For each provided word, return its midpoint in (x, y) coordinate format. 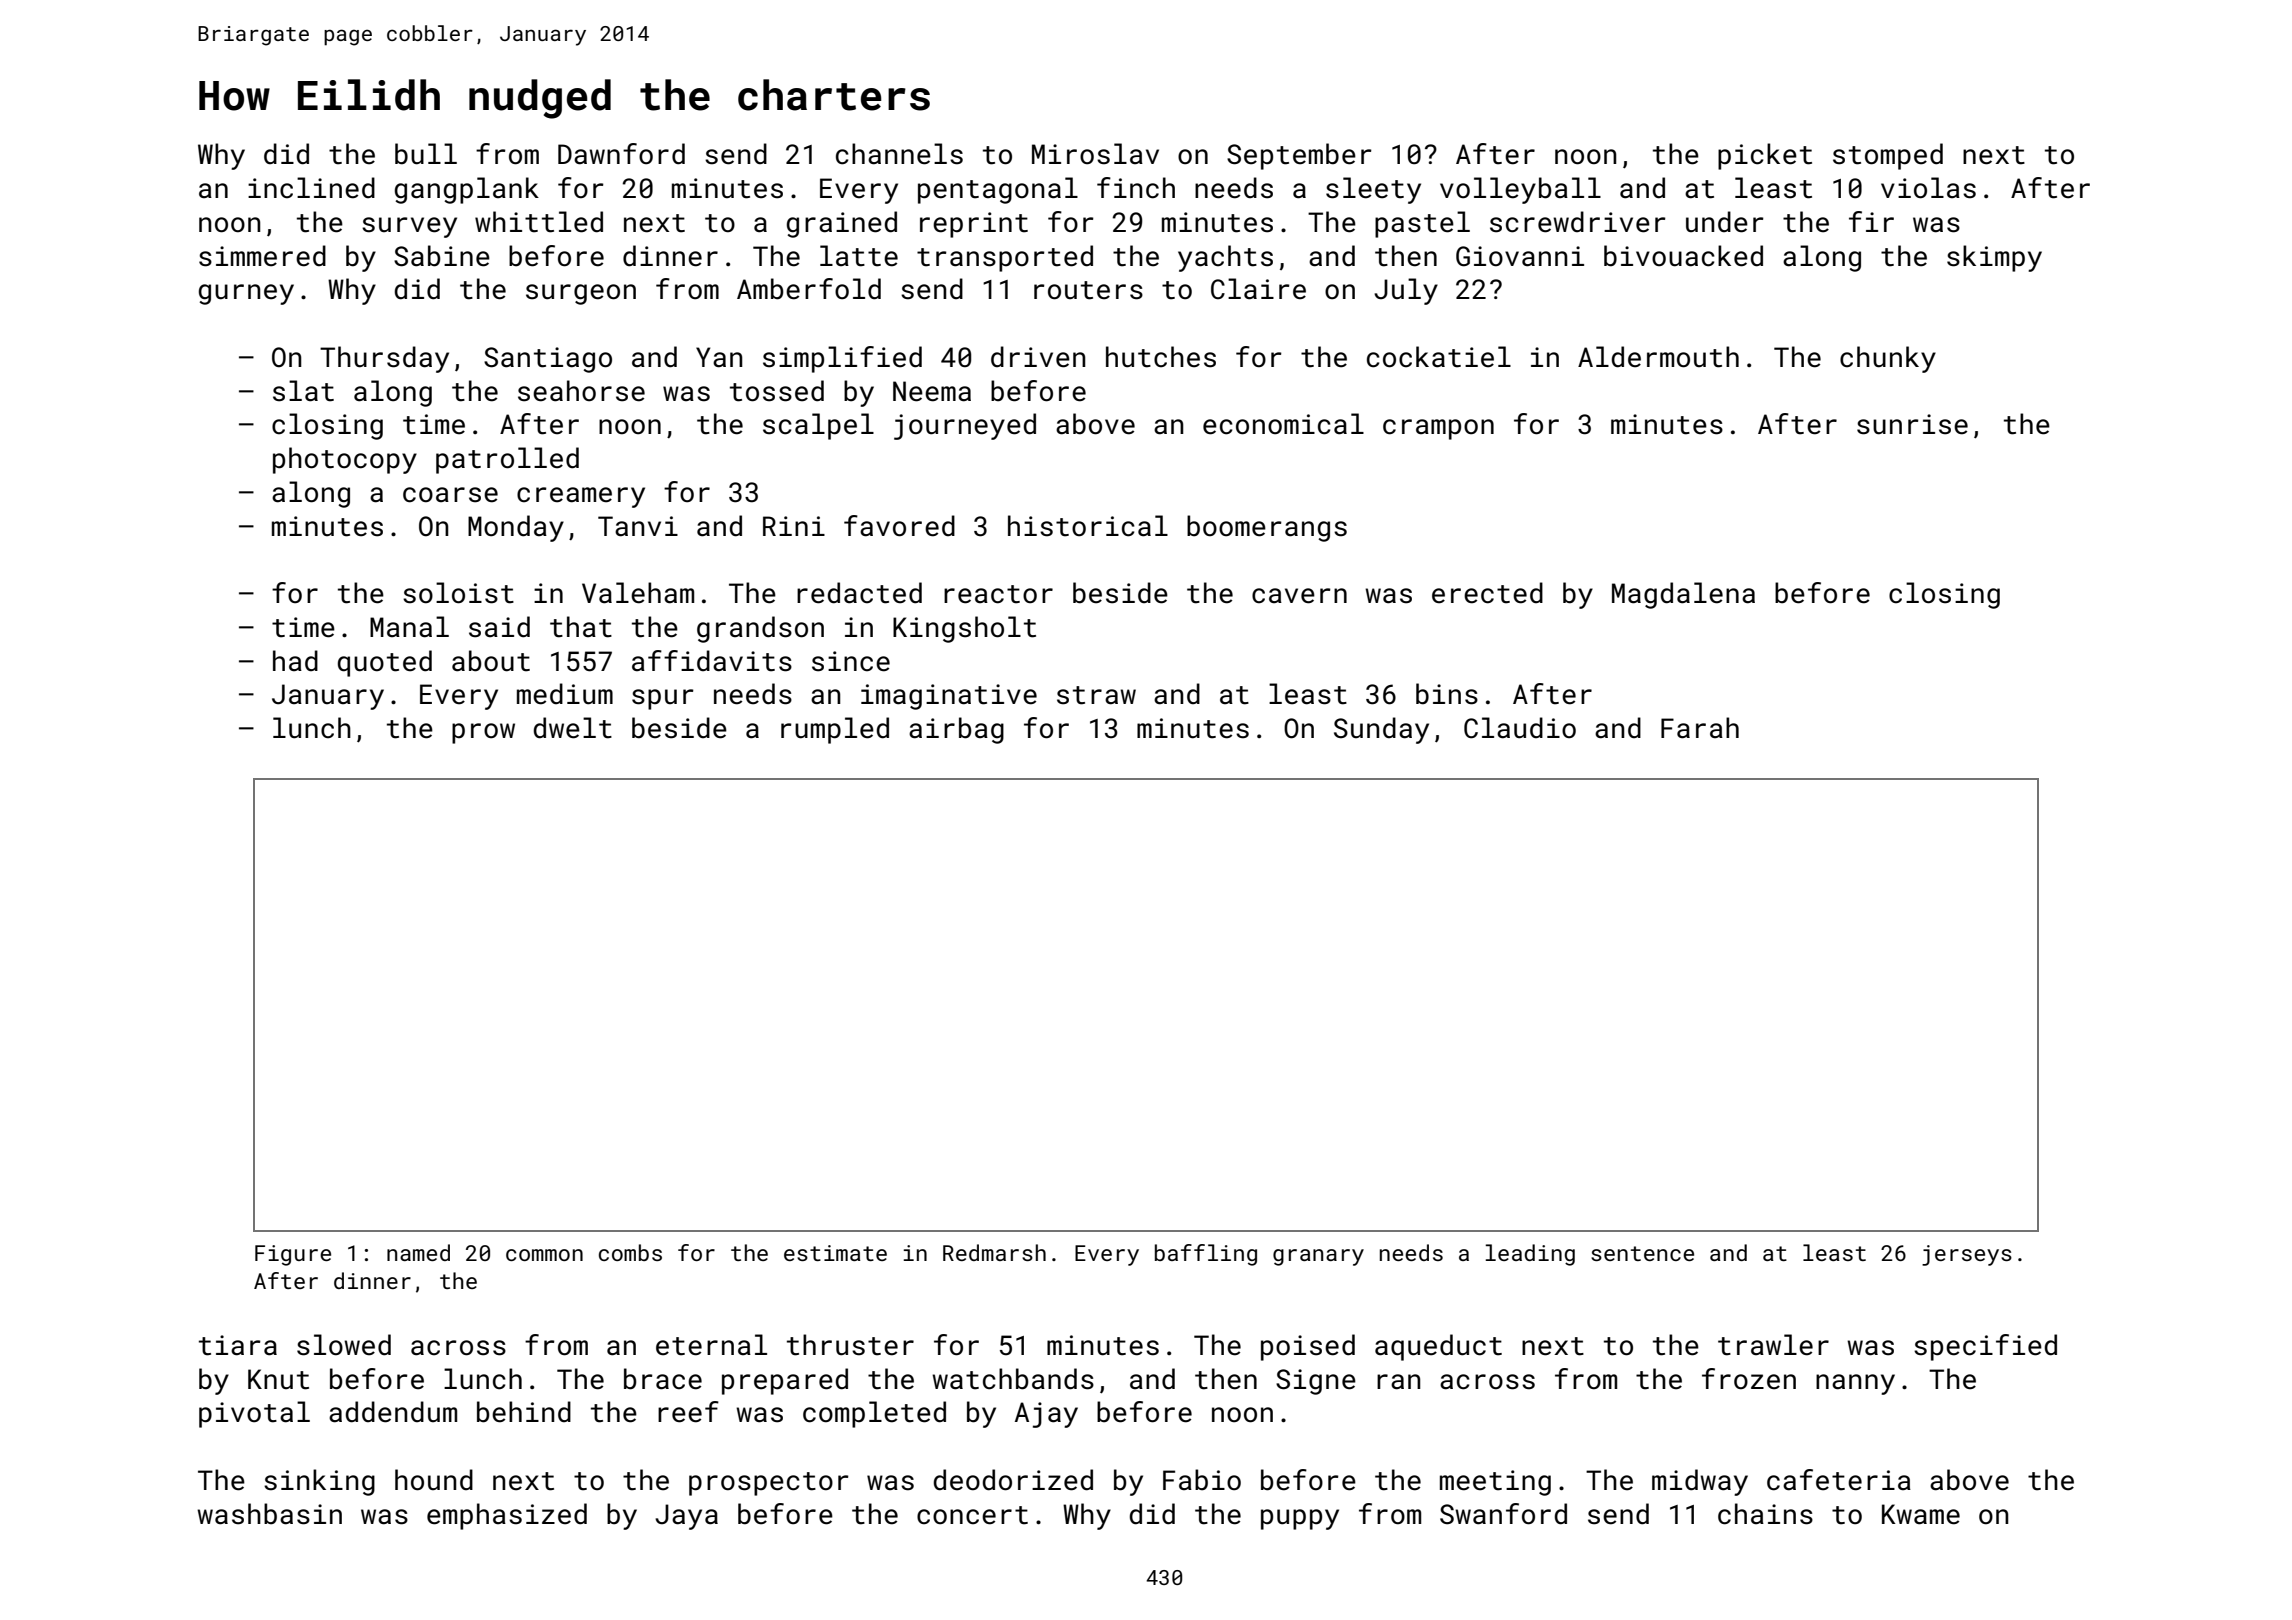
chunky (1888, 359)
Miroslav (1095, 154)
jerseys (1967, 1255)
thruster (850, 1345)
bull (426, 154)
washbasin (269, 1514)
